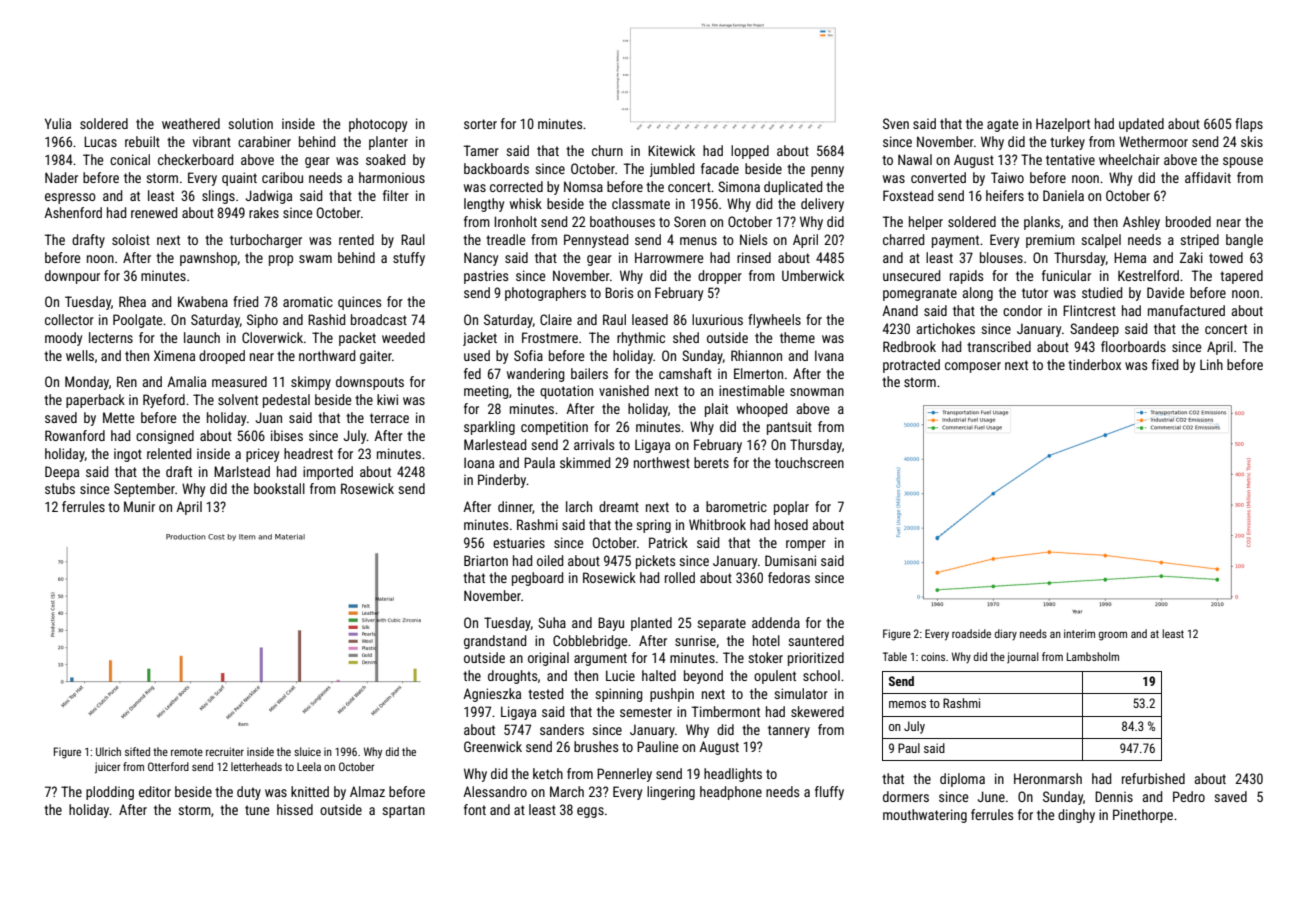  What do you see at coordinates (731, 793) in the image?
I see `headphone` at bounding box center [731, 793].
